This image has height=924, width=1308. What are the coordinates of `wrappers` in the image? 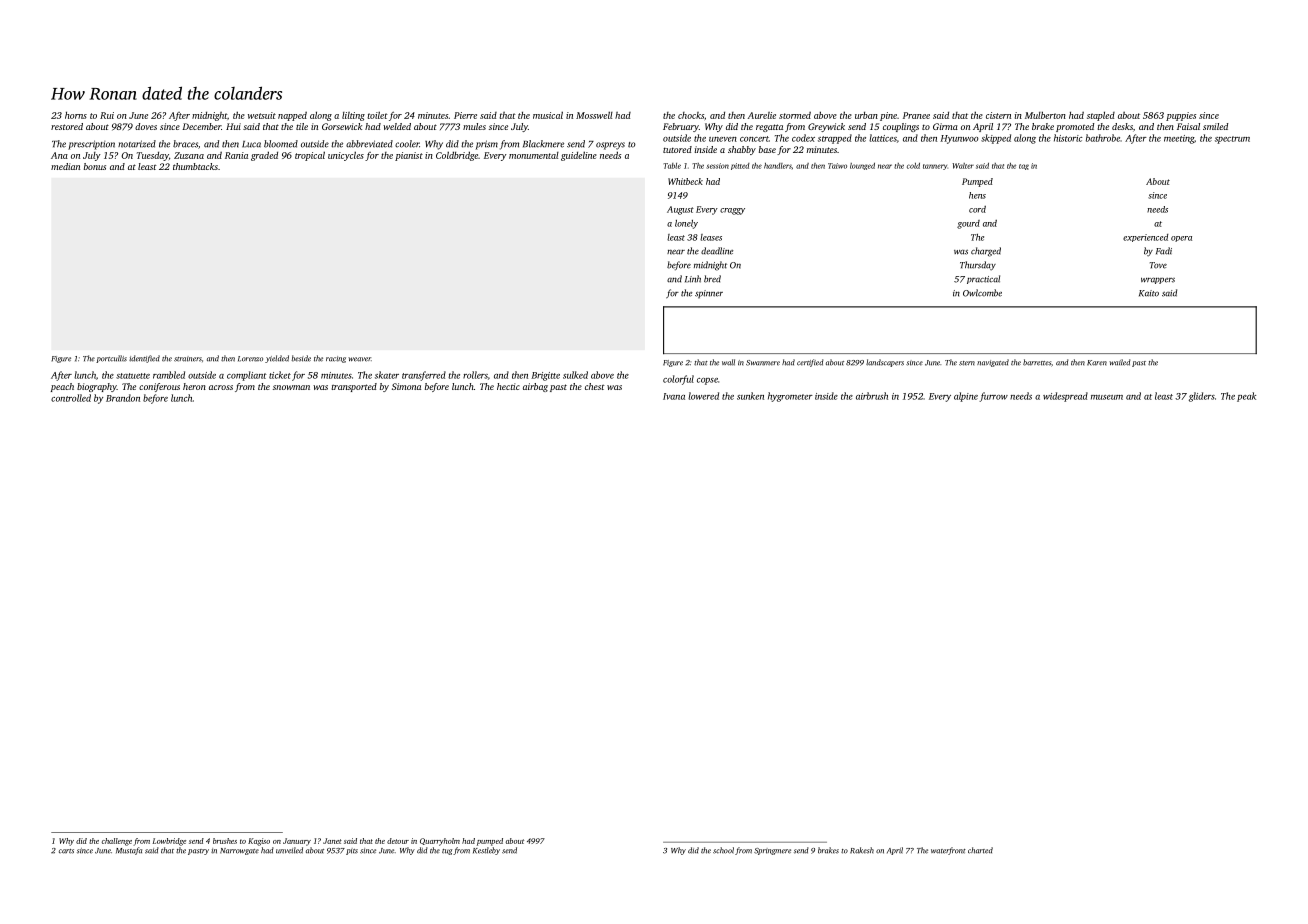 It's located at (1158, 280).
